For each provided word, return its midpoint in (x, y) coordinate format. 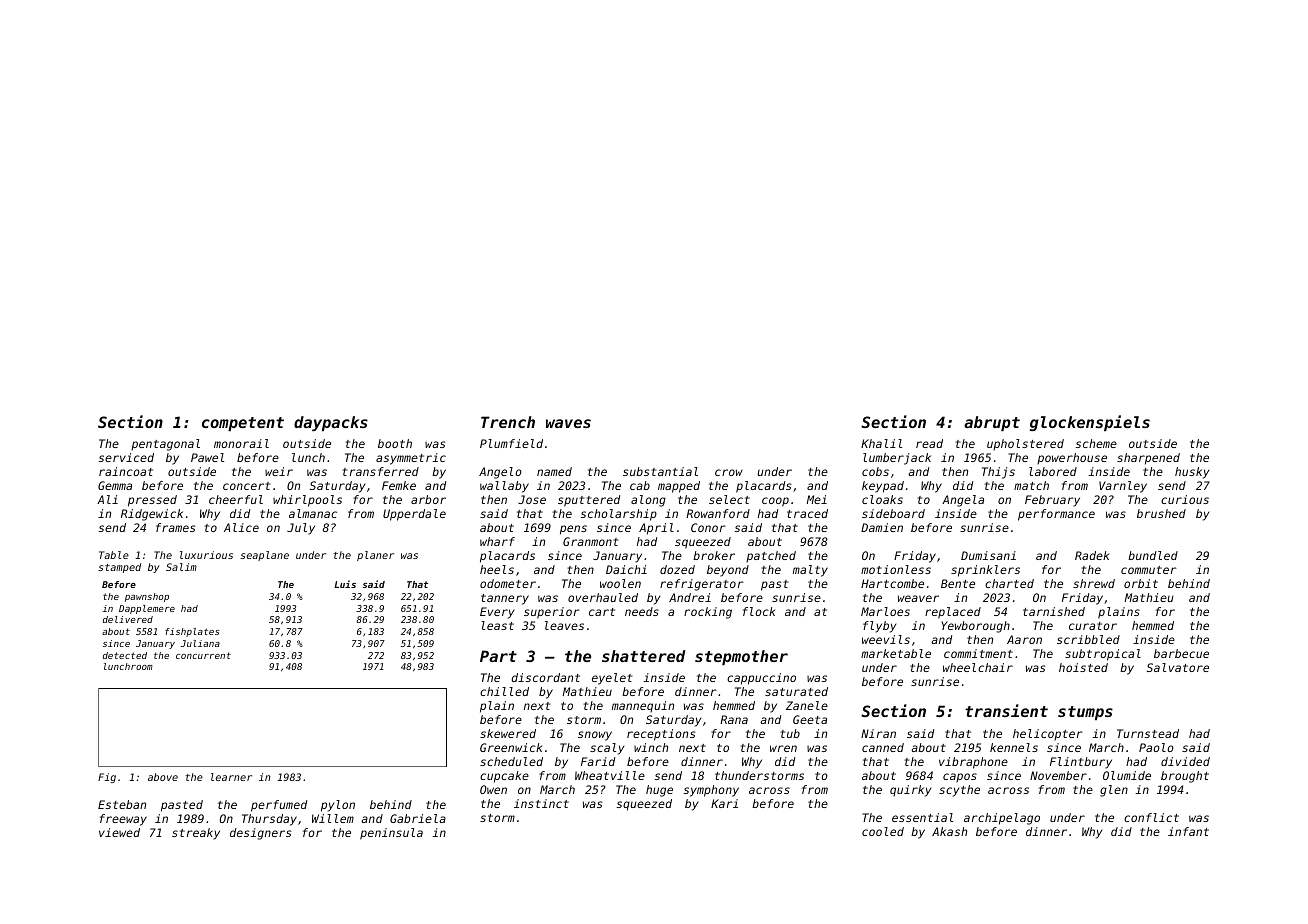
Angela (963, 501)
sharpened (1148, 459)
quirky (910, 791)
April (656, 529)
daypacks (331, 423)
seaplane (264, 556)
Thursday (269, 820)
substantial (660, 471)
